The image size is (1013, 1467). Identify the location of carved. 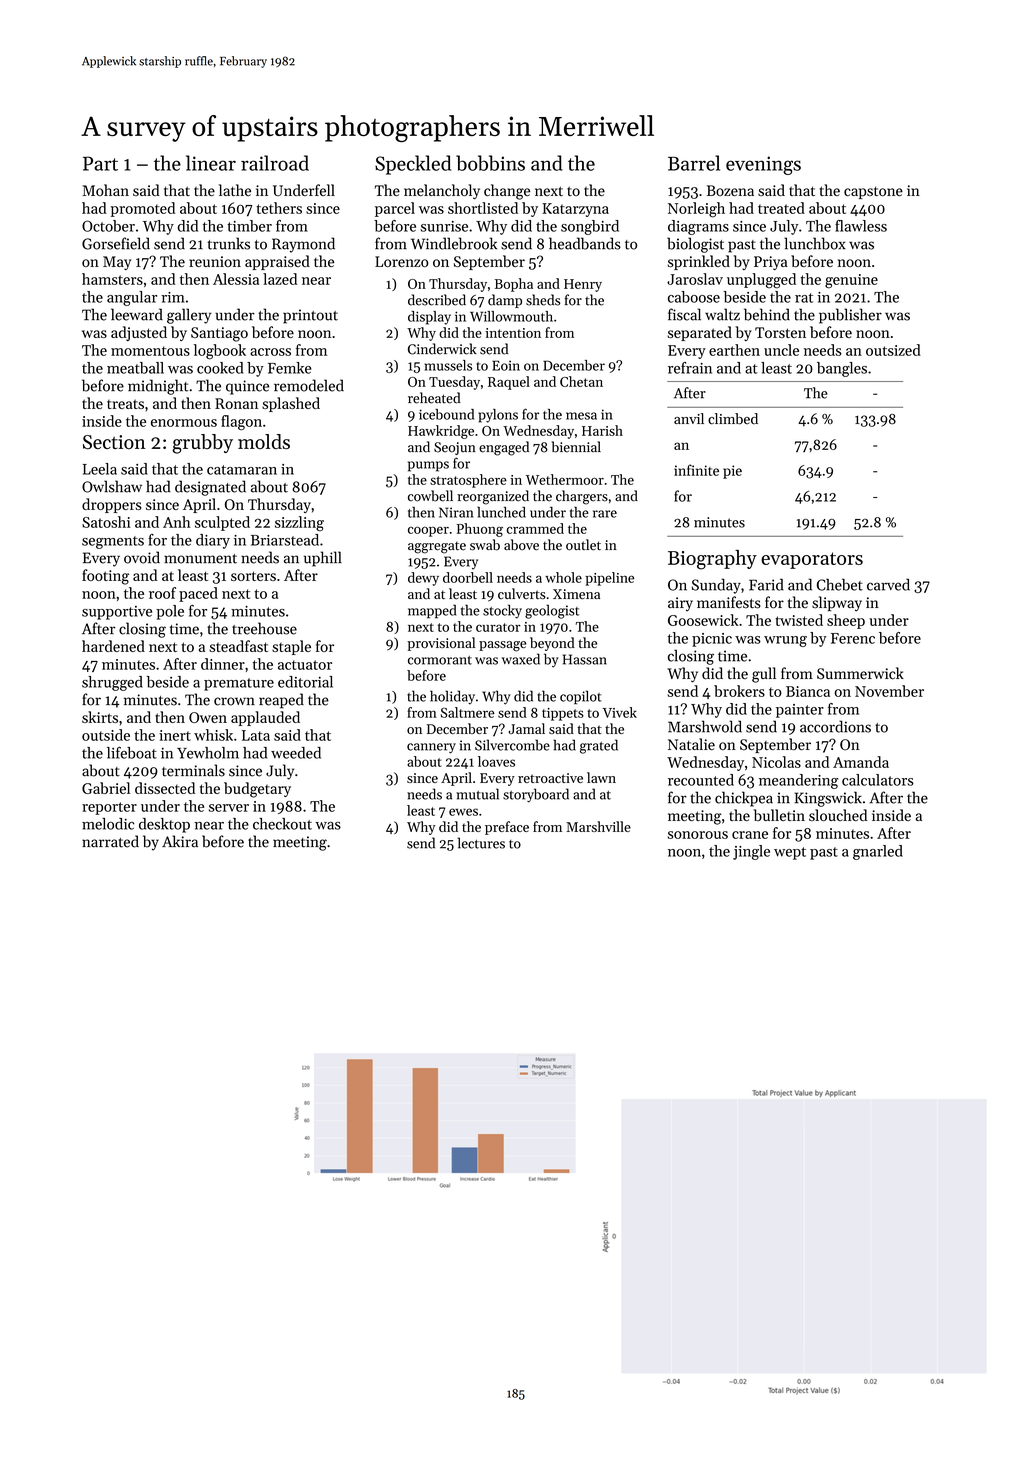
(888, 584).
